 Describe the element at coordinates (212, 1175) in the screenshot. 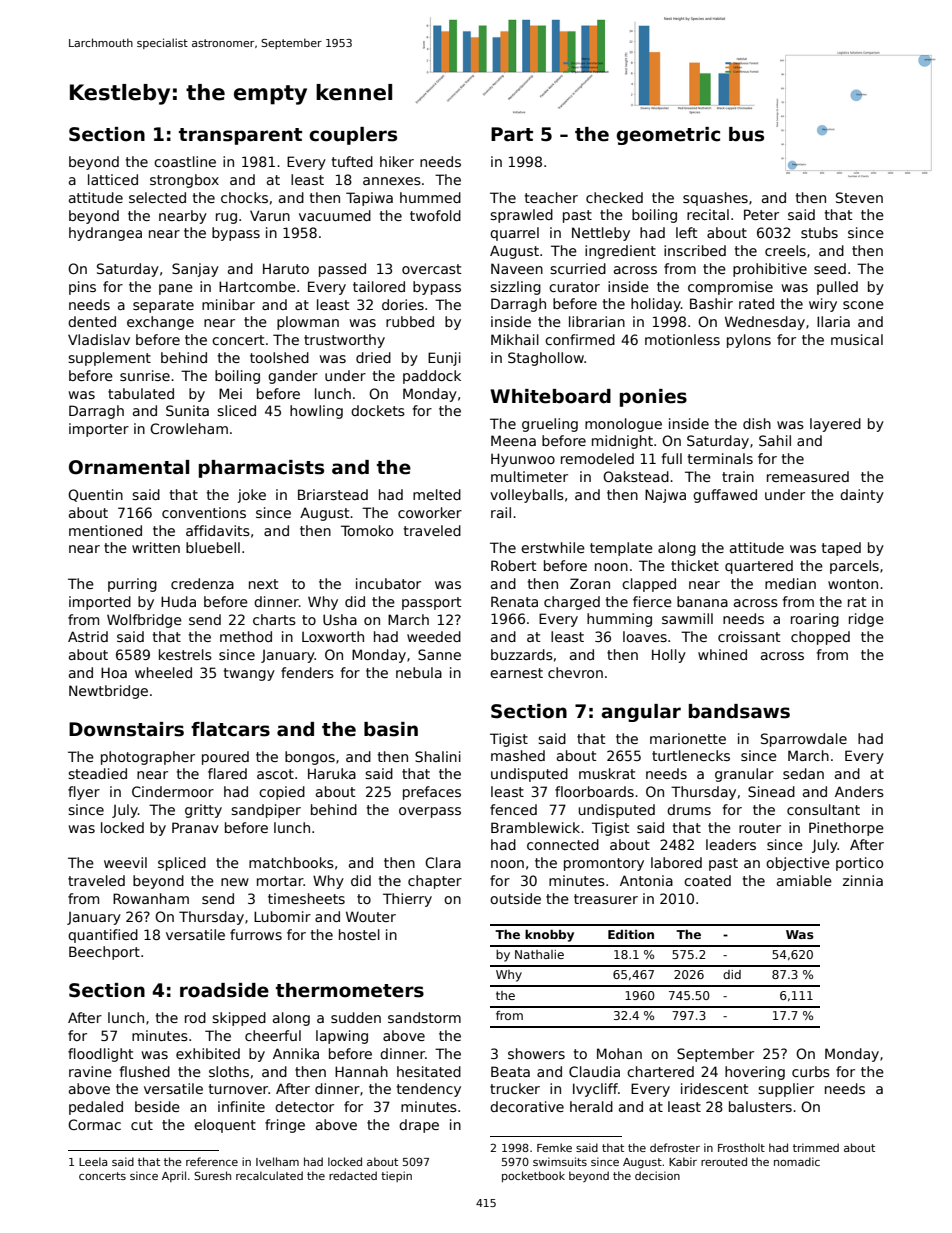

I see `Suresh` at that location.
